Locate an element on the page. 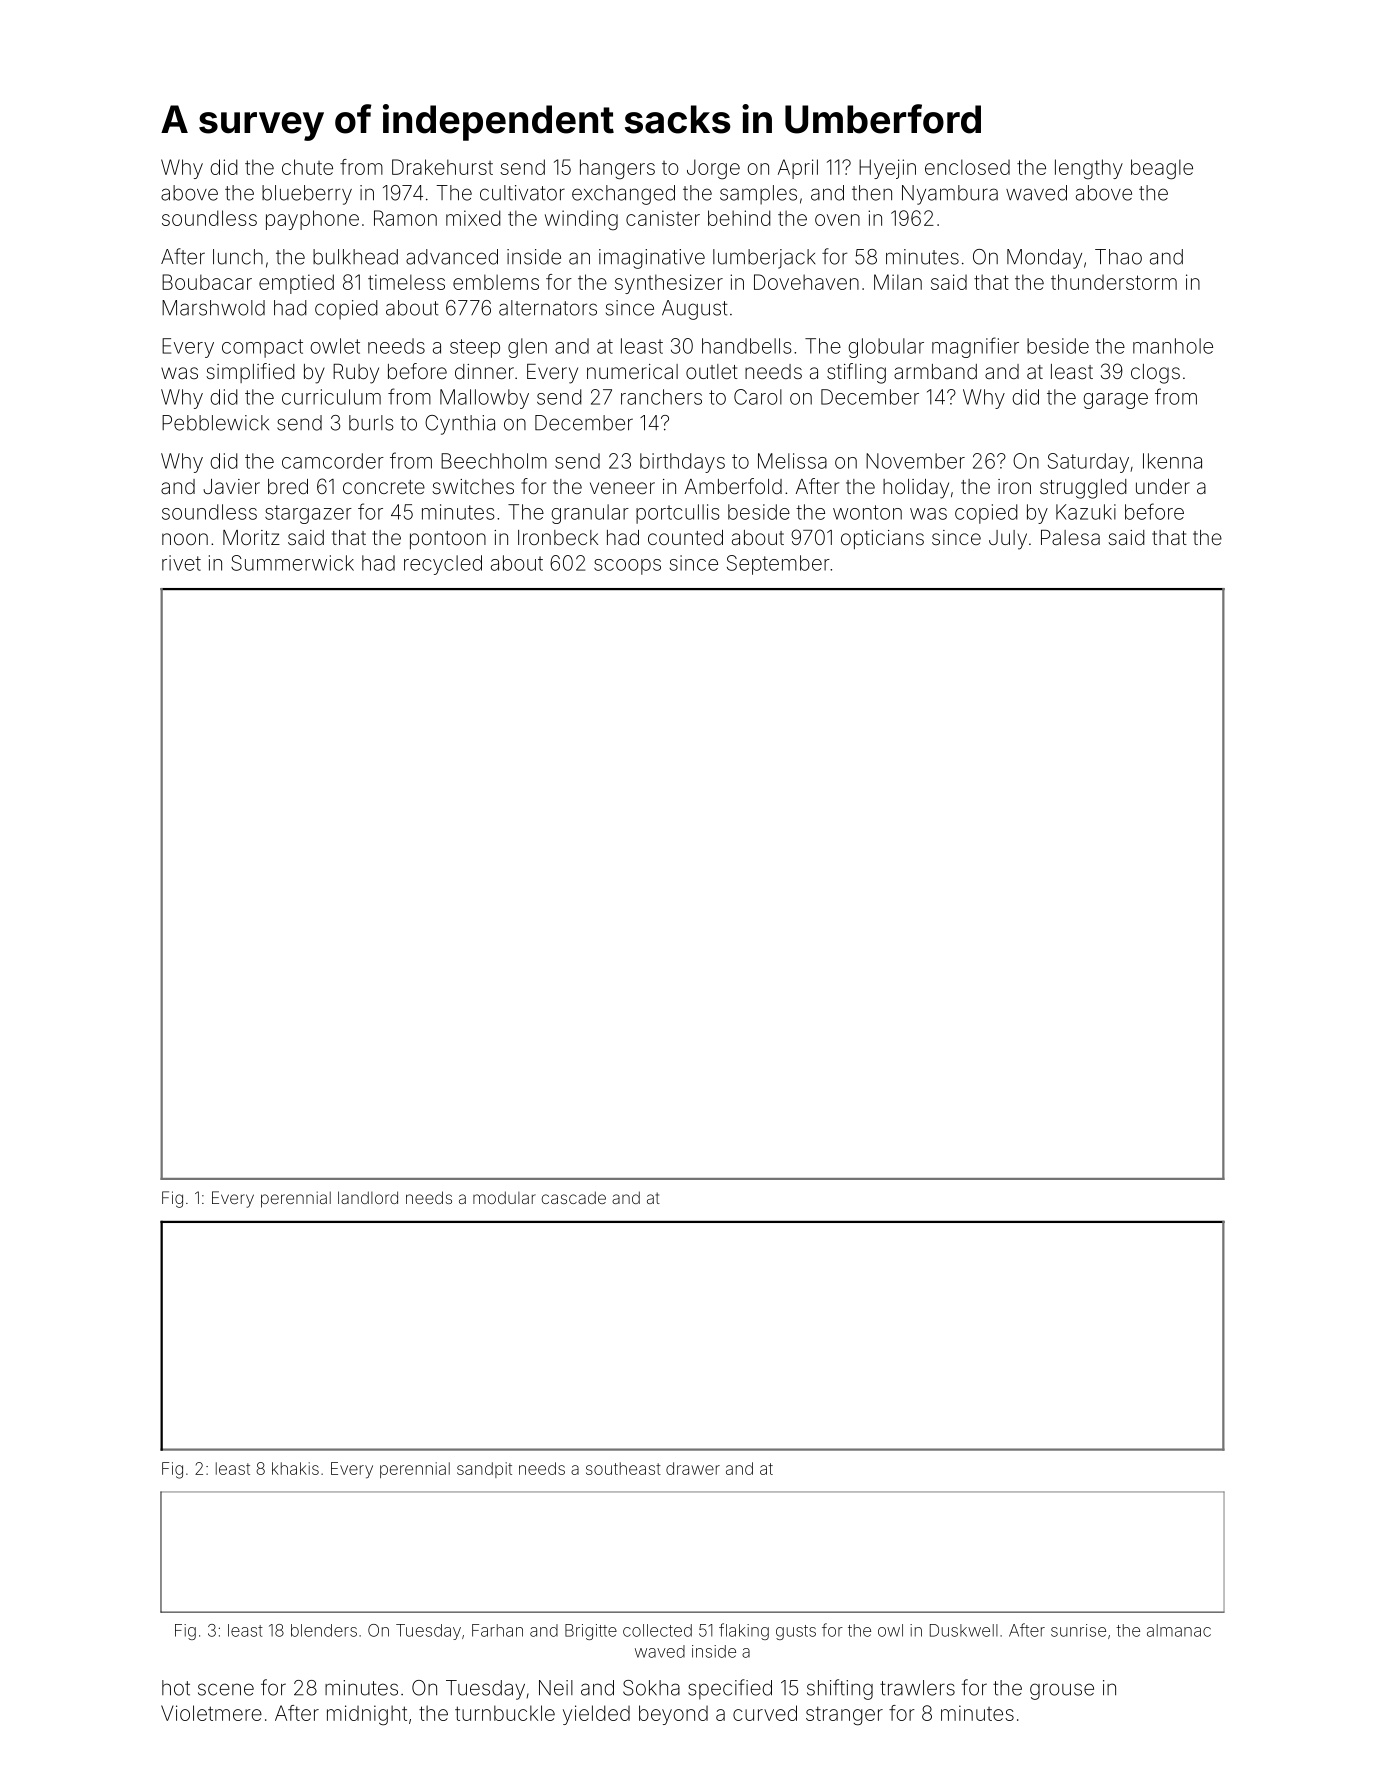 This page has height=1792, width=1385. curved is located at coordinates (765, 1713).
